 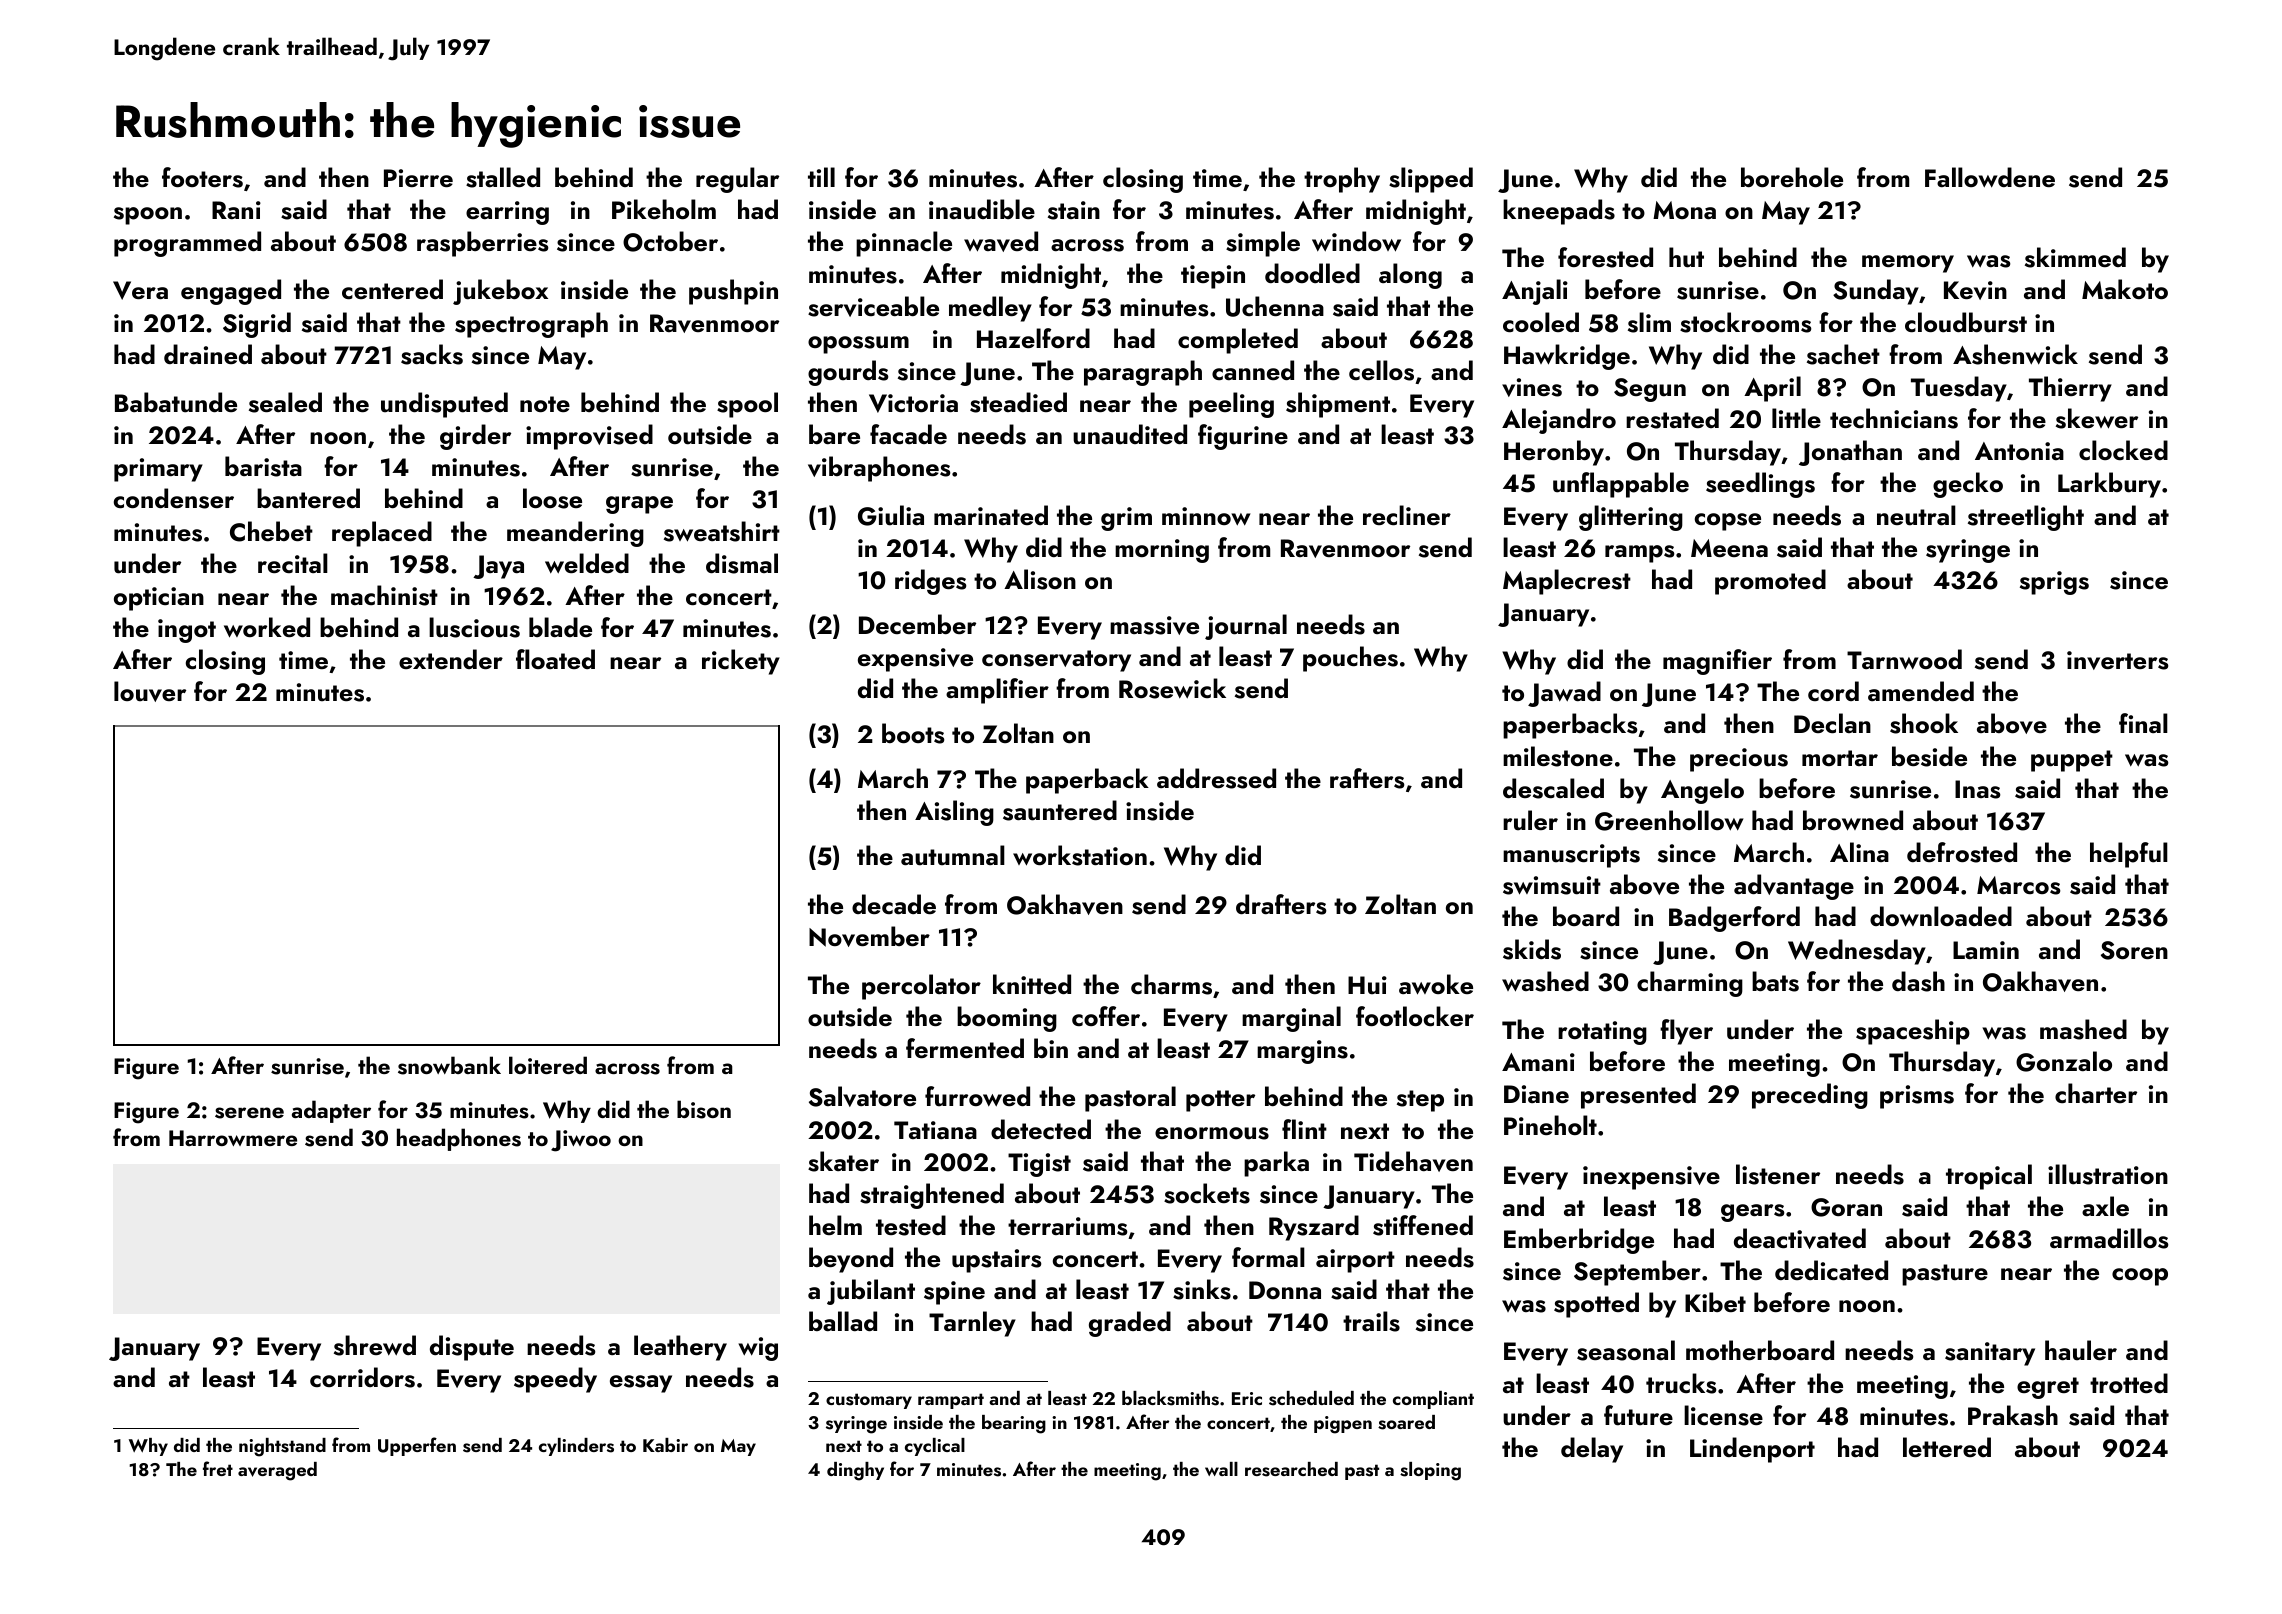 What do you see at coordinates (1216, 778) in the screenshot?
I see `addressed` at bounding box center [1216, 778].
